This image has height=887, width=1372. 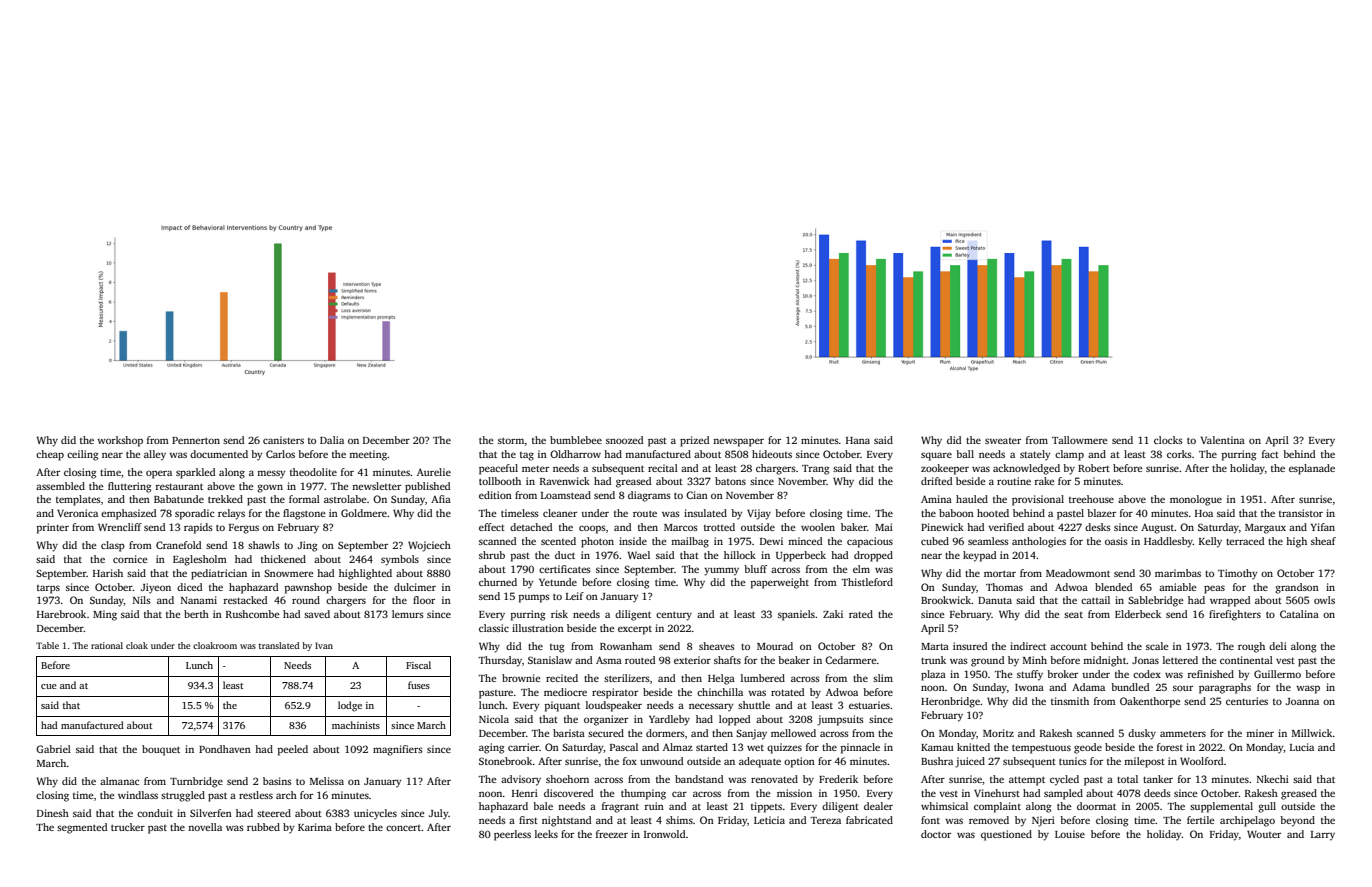 What do you see at coordinates (498, 582) in the image?
I see `churned` at bounding box center [498, 582].
